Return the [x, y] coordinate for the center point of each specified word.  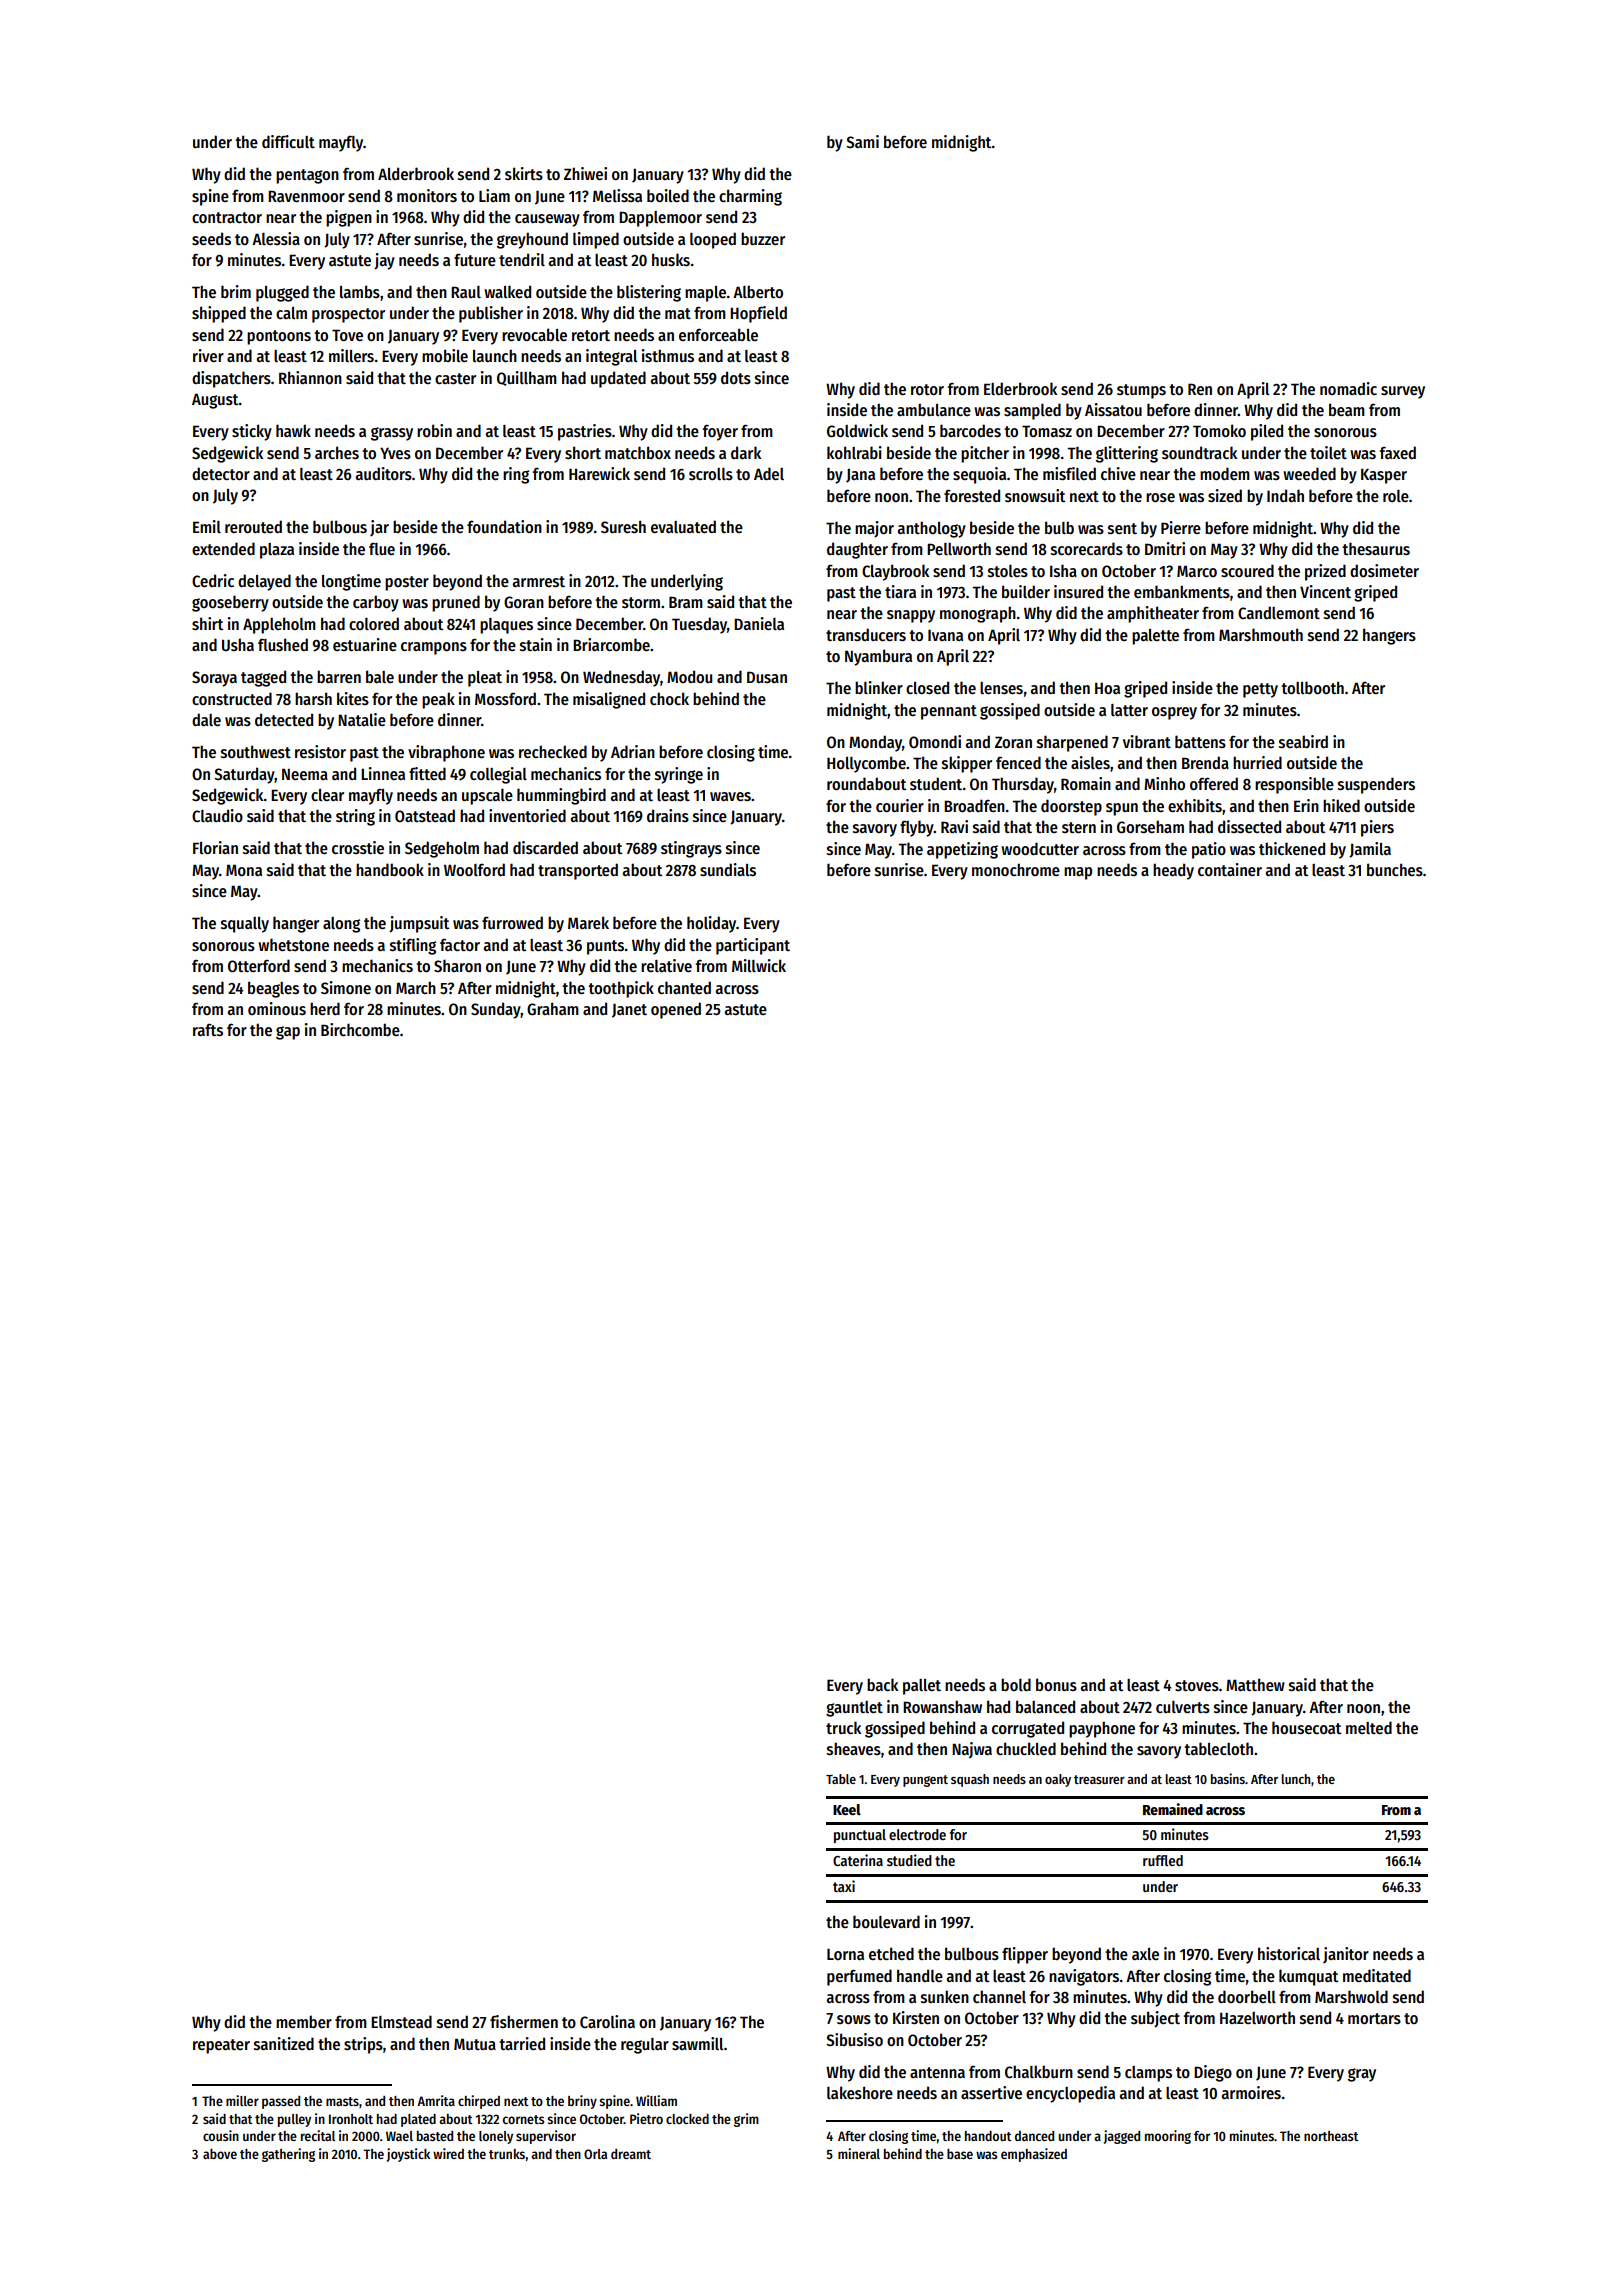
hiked [1341, 805]
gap [288, 1033]
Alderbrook [416, 173]
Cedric [213, 580]
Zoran [1013, 742]
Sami [862, 141]
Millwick [759, 965]
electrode [917, 1834]
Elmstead [401, 2022]
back [882, 1684]
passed [281, 2102]
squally [245, 925]
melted [1369, 1727]
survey [1403, 392]
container [1230, 869]
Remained [1173, 1809]
